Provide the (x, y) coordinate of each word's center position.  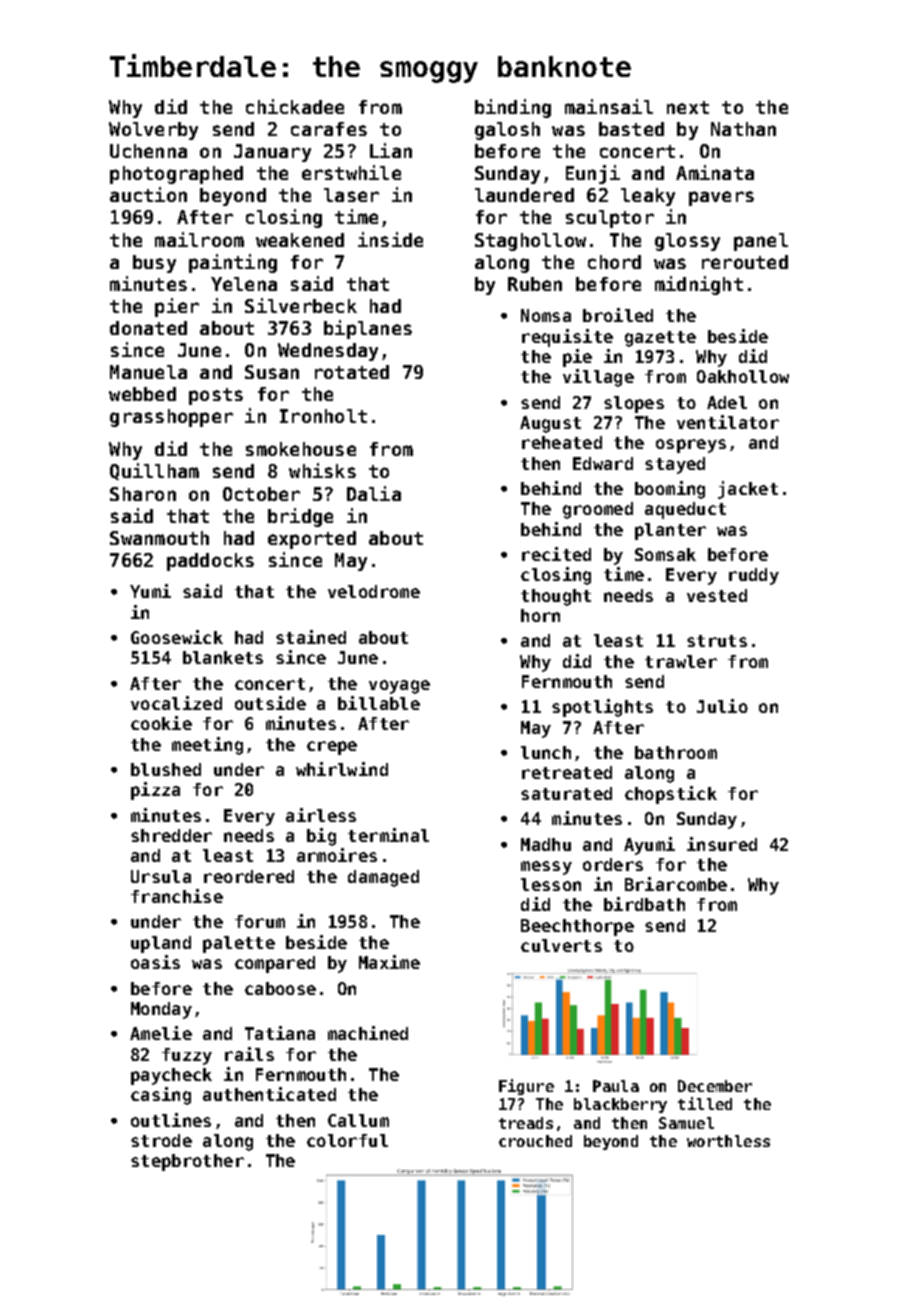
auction (148, 194)
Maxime (389, 962)
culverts (561, 945)
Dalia (374, 493)
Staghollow (530, 242)
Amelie (161, 1033)
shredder (171, 835)
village (598, 378)
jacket (748, 490)
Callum (358, 1120)
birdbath (644, 904)
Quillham (154, 471)
